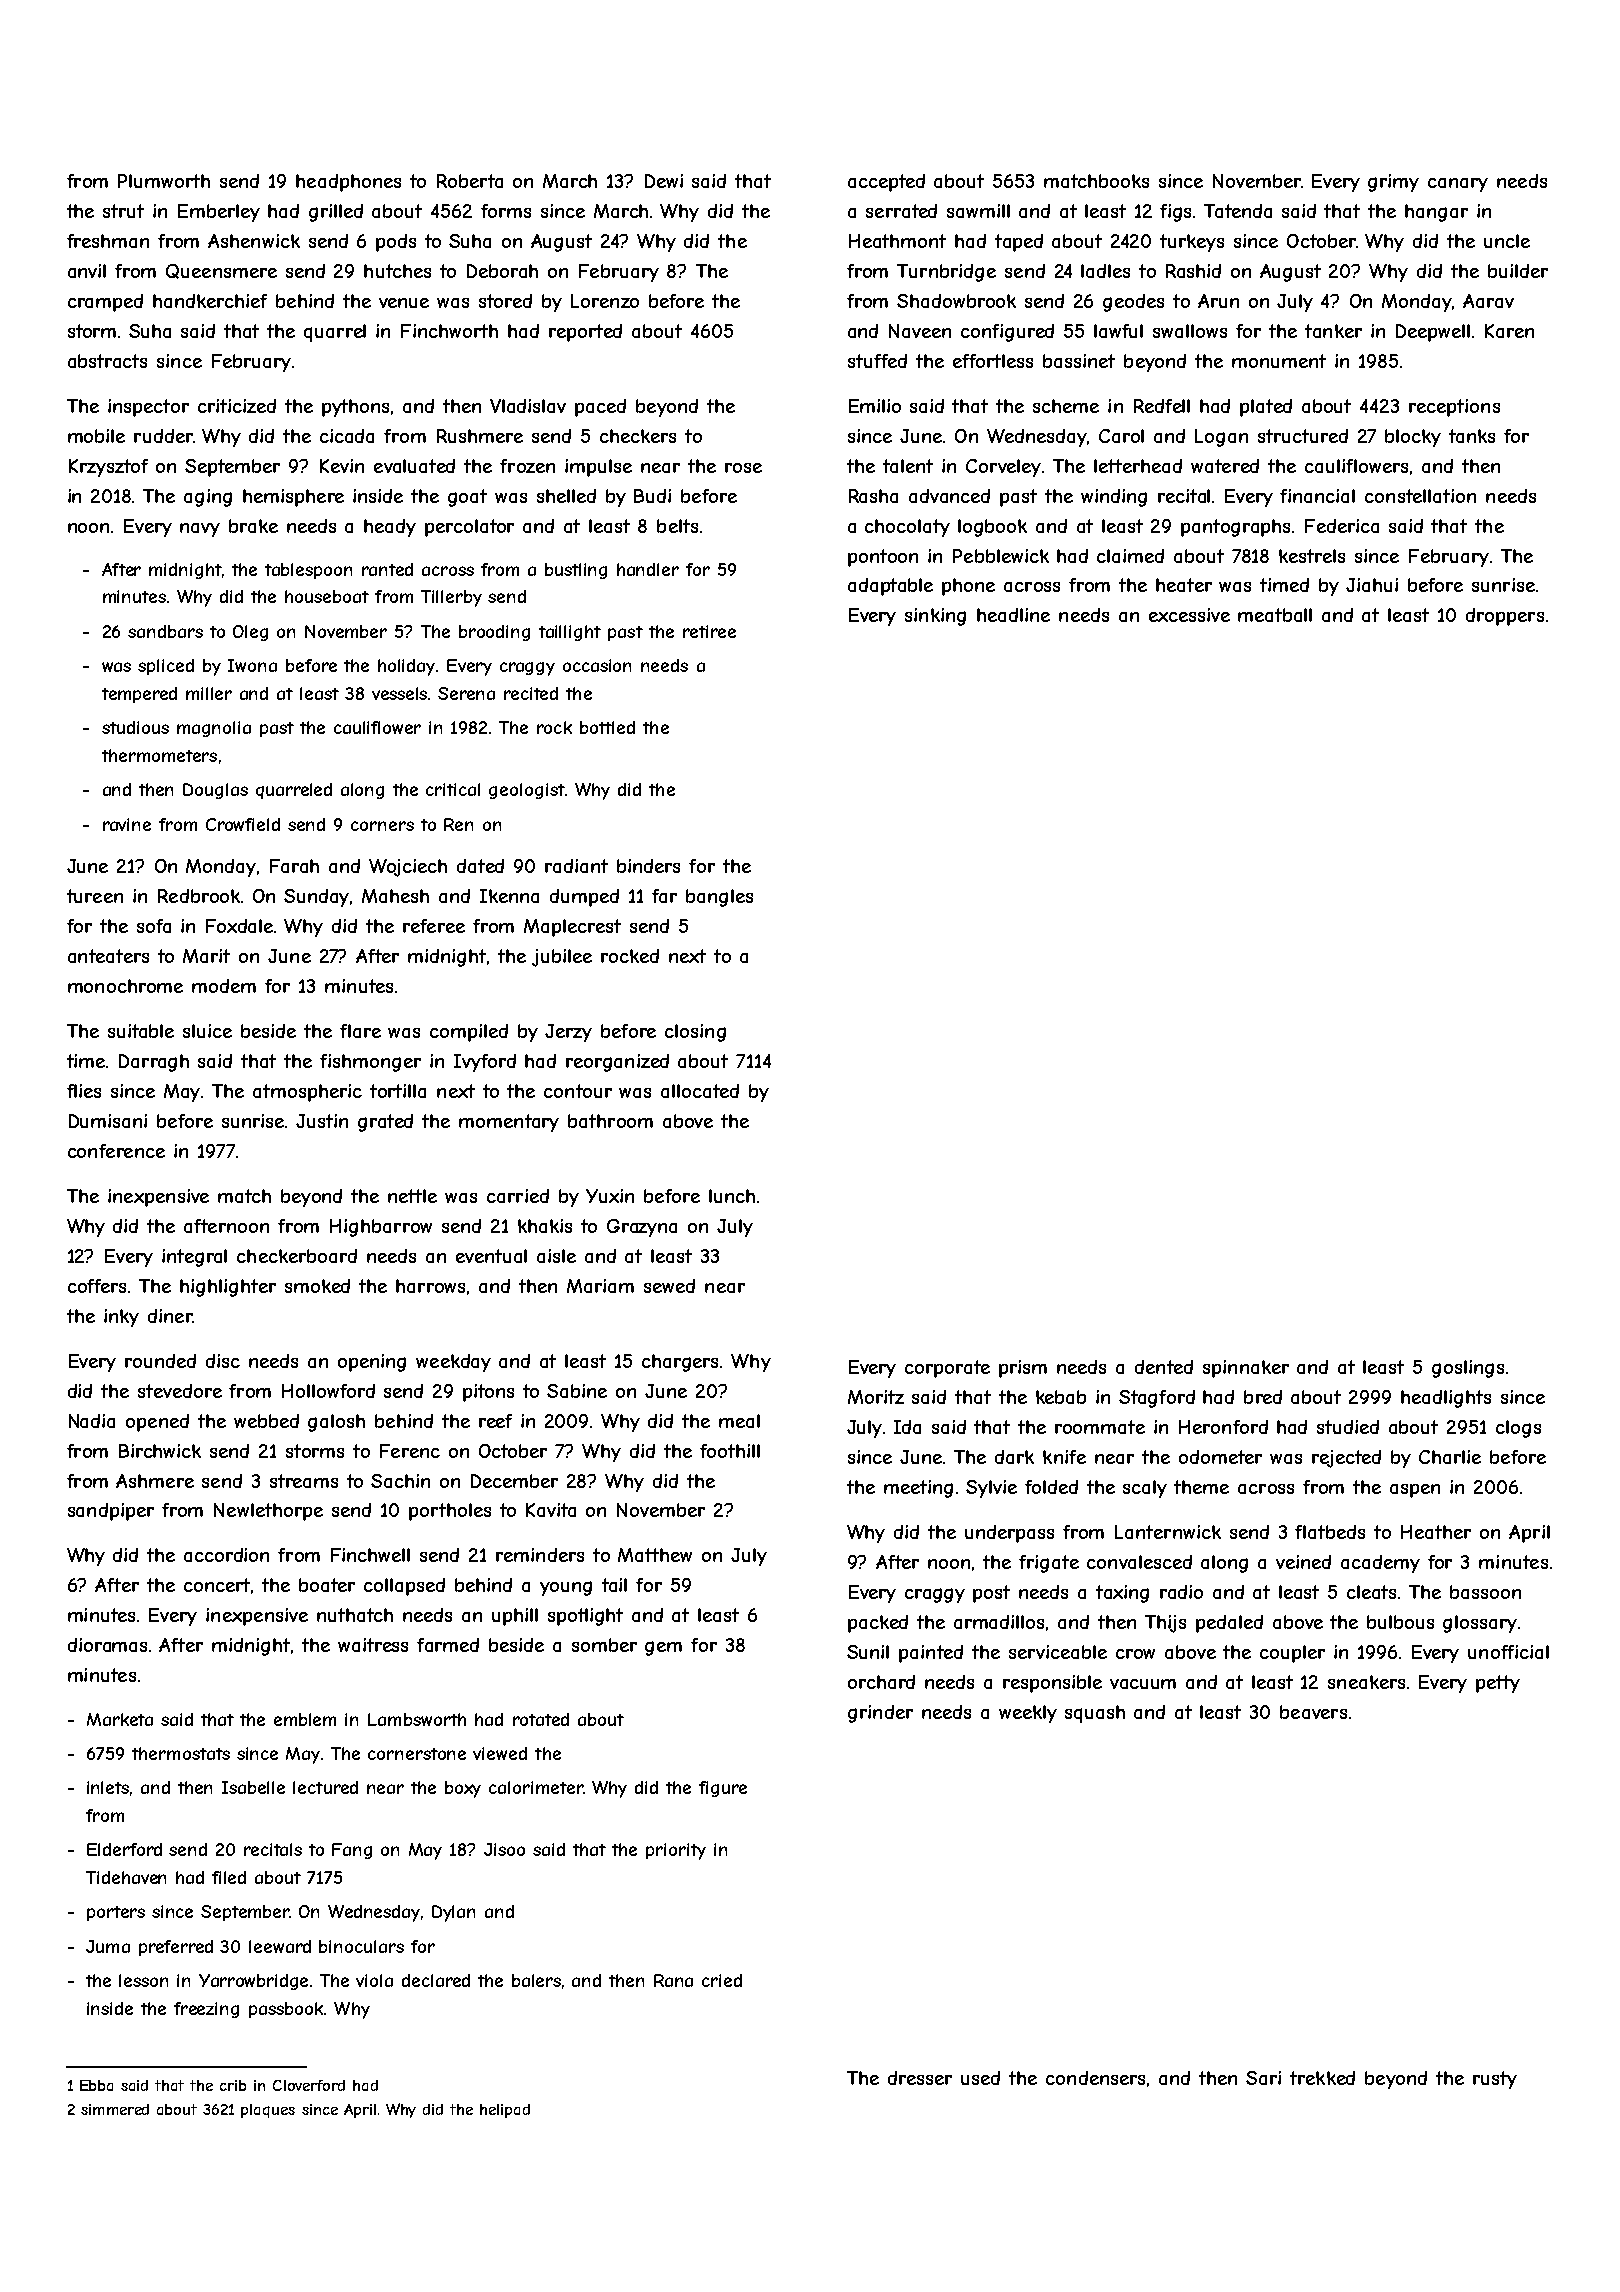 The width and height of the document is (1620, 2292). I want to click on Budi, so click(652, 496).
